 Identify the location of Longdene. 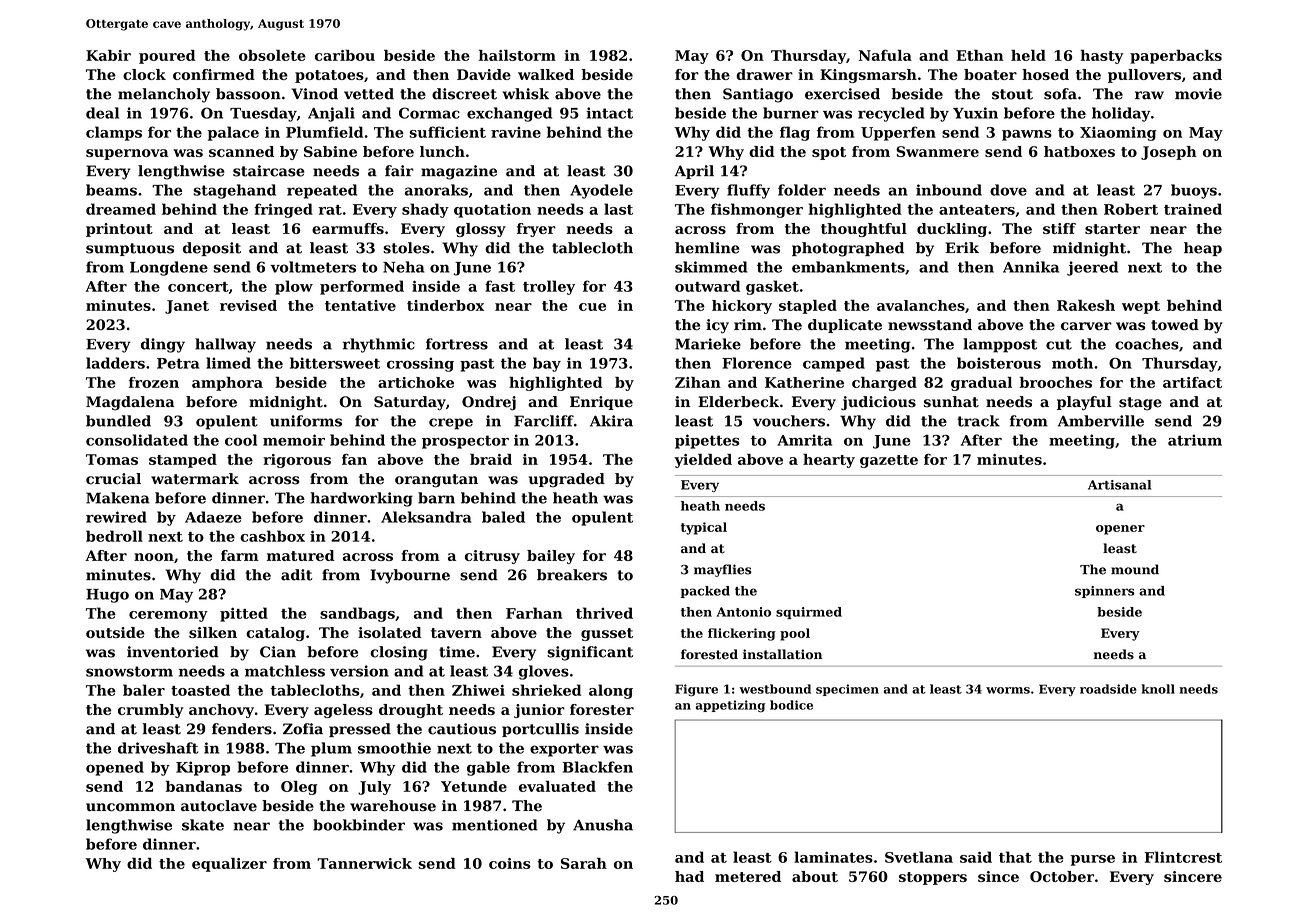
(169, 268).
